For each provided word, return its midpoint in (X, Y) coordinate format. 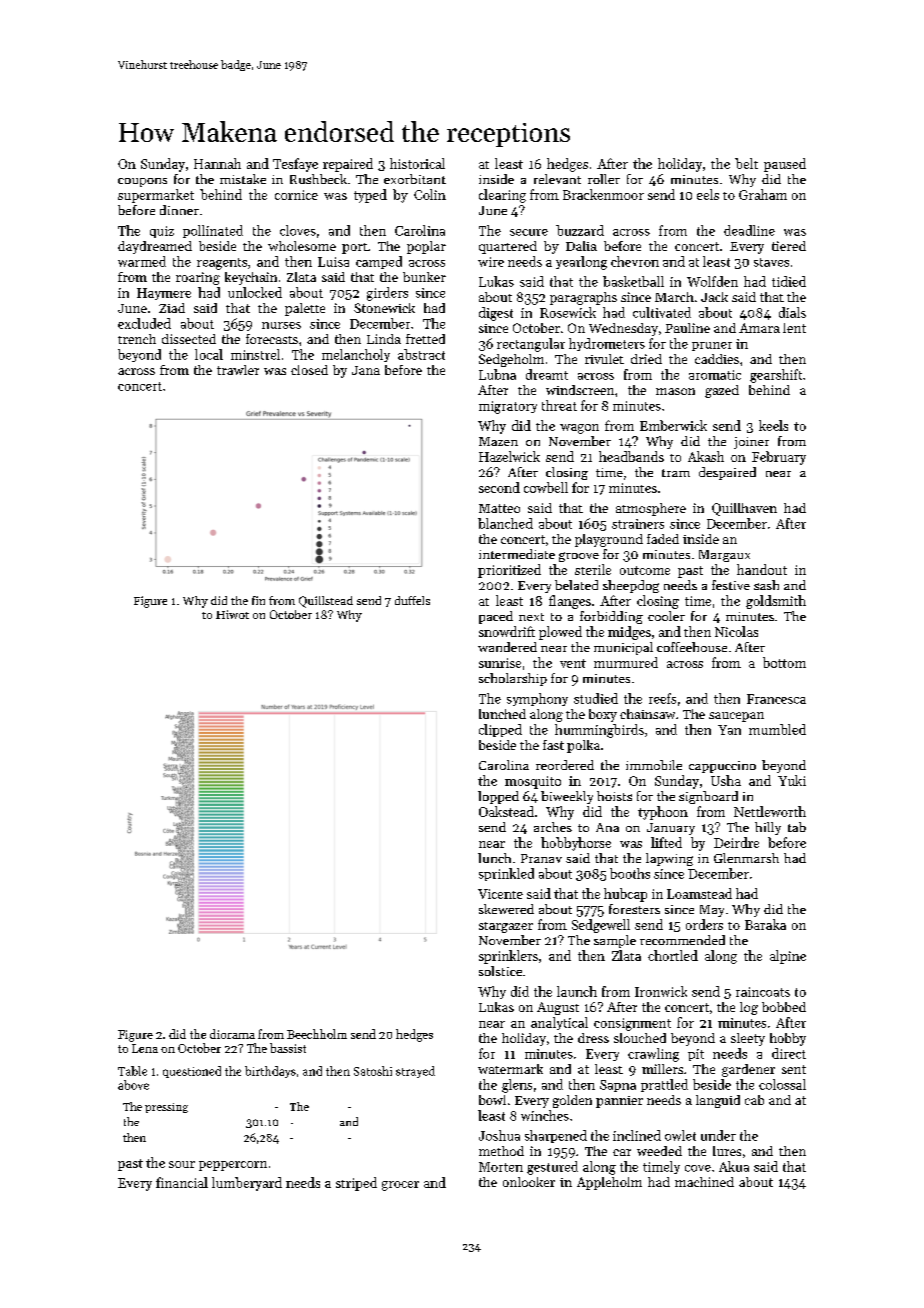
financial (182, 1182)
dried (646, 359)
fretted (425, 339)
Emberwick (673, 425)
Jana (366, 370)
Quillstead (326, 602)
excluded (144, 323)
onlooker (529, 1182)
